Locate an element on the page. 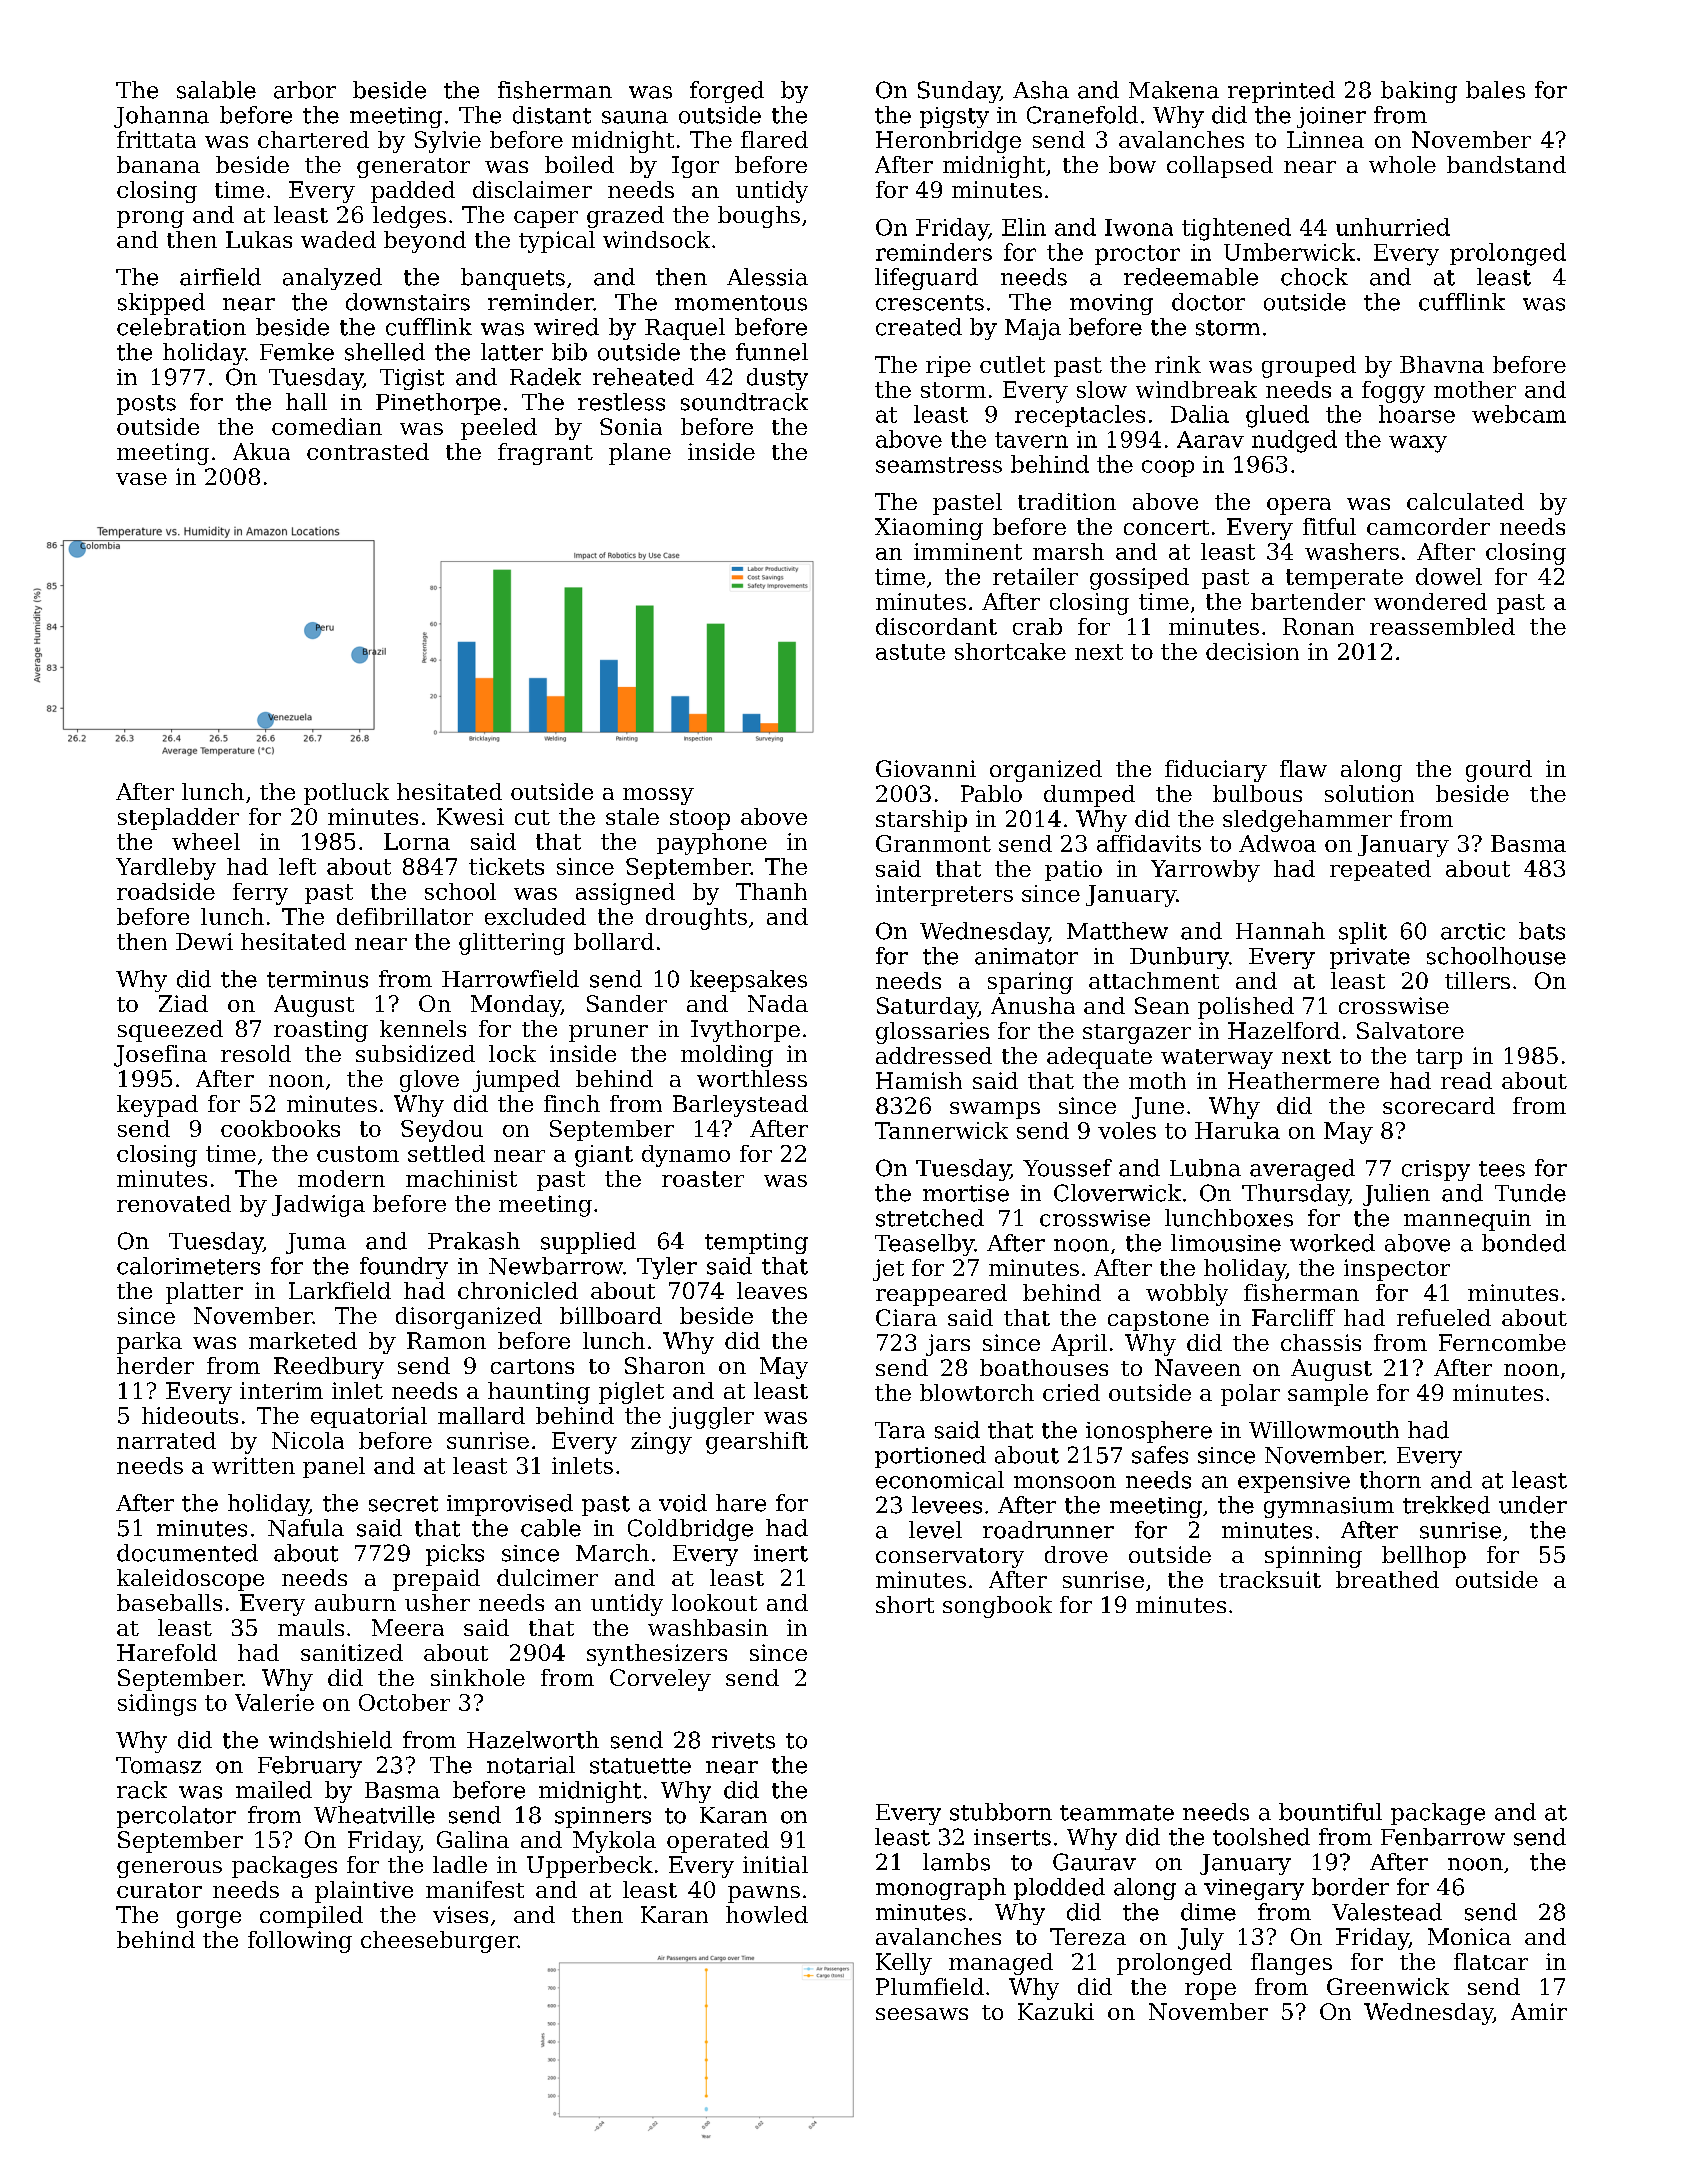 The image size is (1683, 2178). Tara is located at coordinates (900, 1430).
